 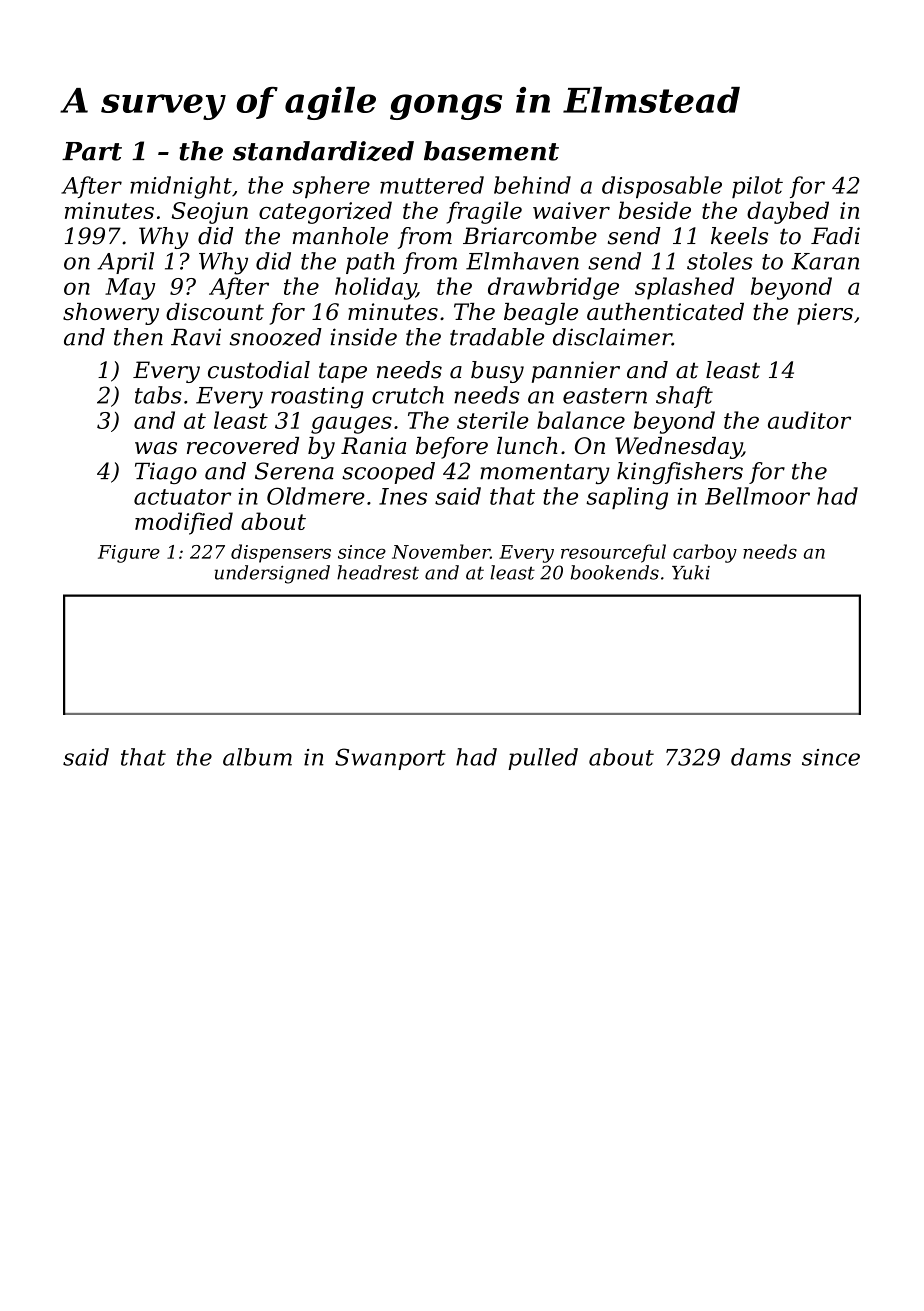 What do you see at coordinates (166, 473) in the document?
I see `Tiago` at bounding box center [166, 473].
